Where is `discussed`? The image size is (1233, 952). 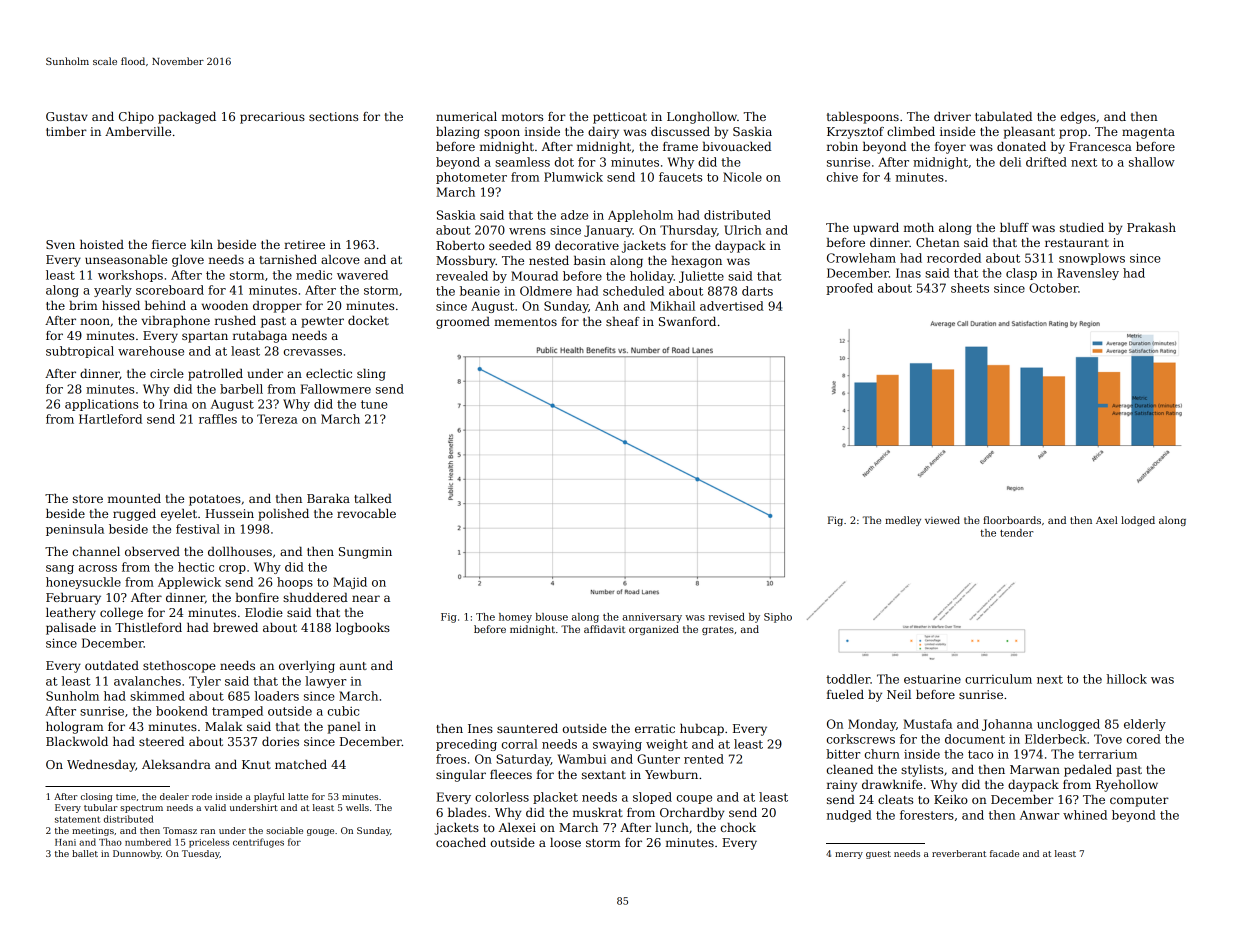 discussed is located at coordinates (680, 131).
